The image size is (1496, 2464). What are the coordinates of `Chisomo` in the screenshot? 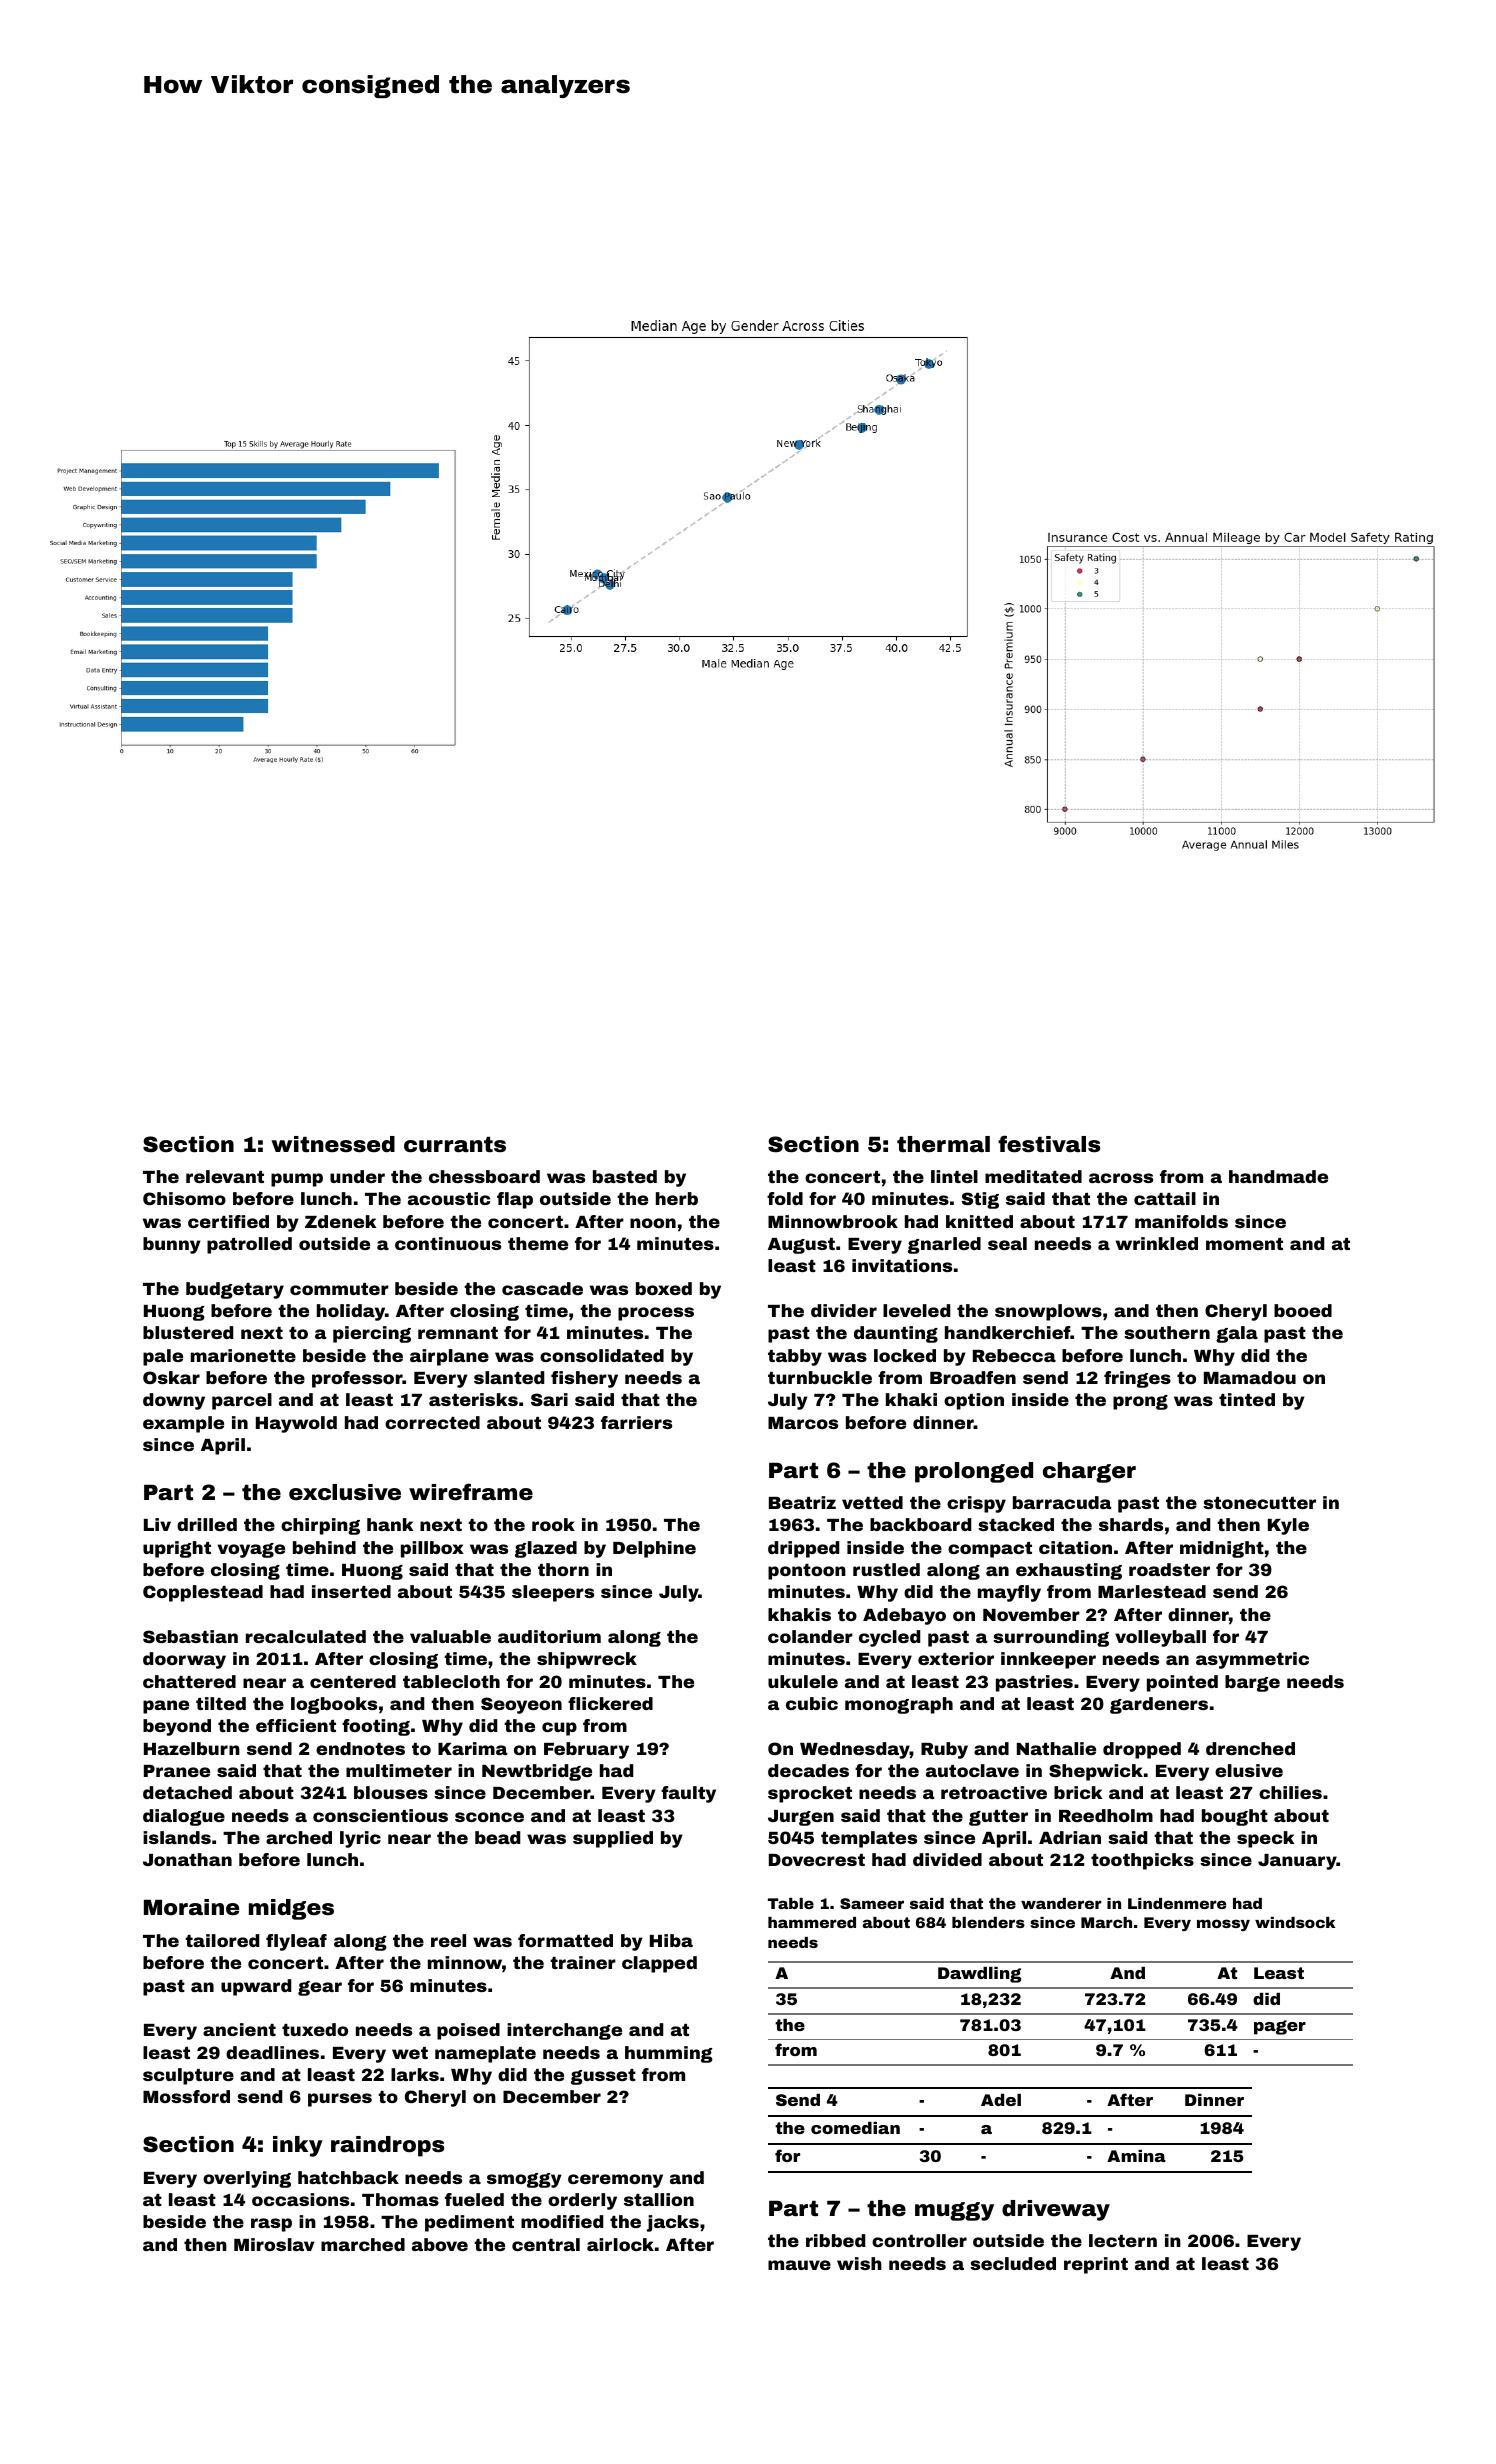 It's located at (184, 1198).
